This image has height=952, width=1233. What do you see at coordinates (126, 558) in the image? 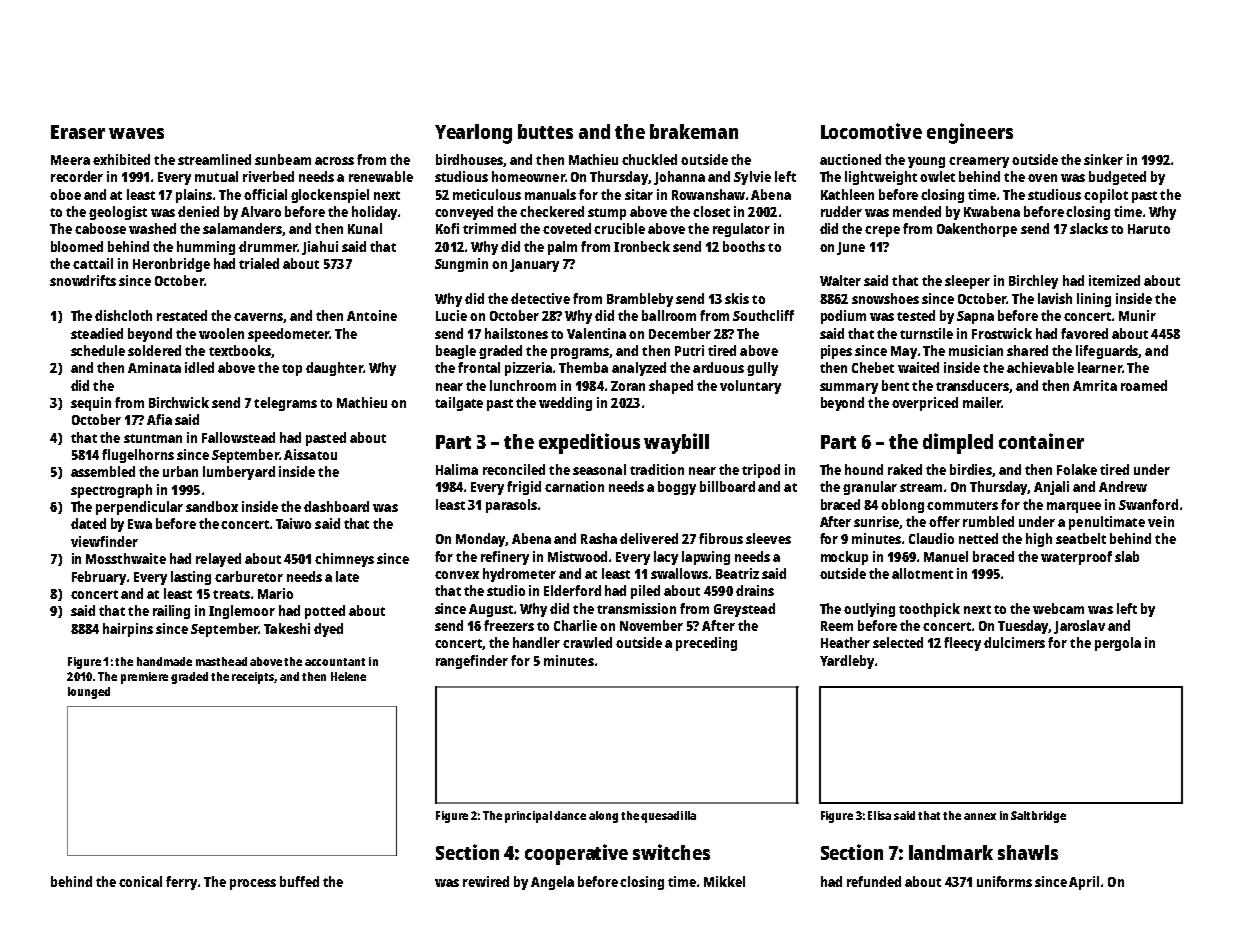
I see `Mossthwaite` at bounding box center [126, 558].
